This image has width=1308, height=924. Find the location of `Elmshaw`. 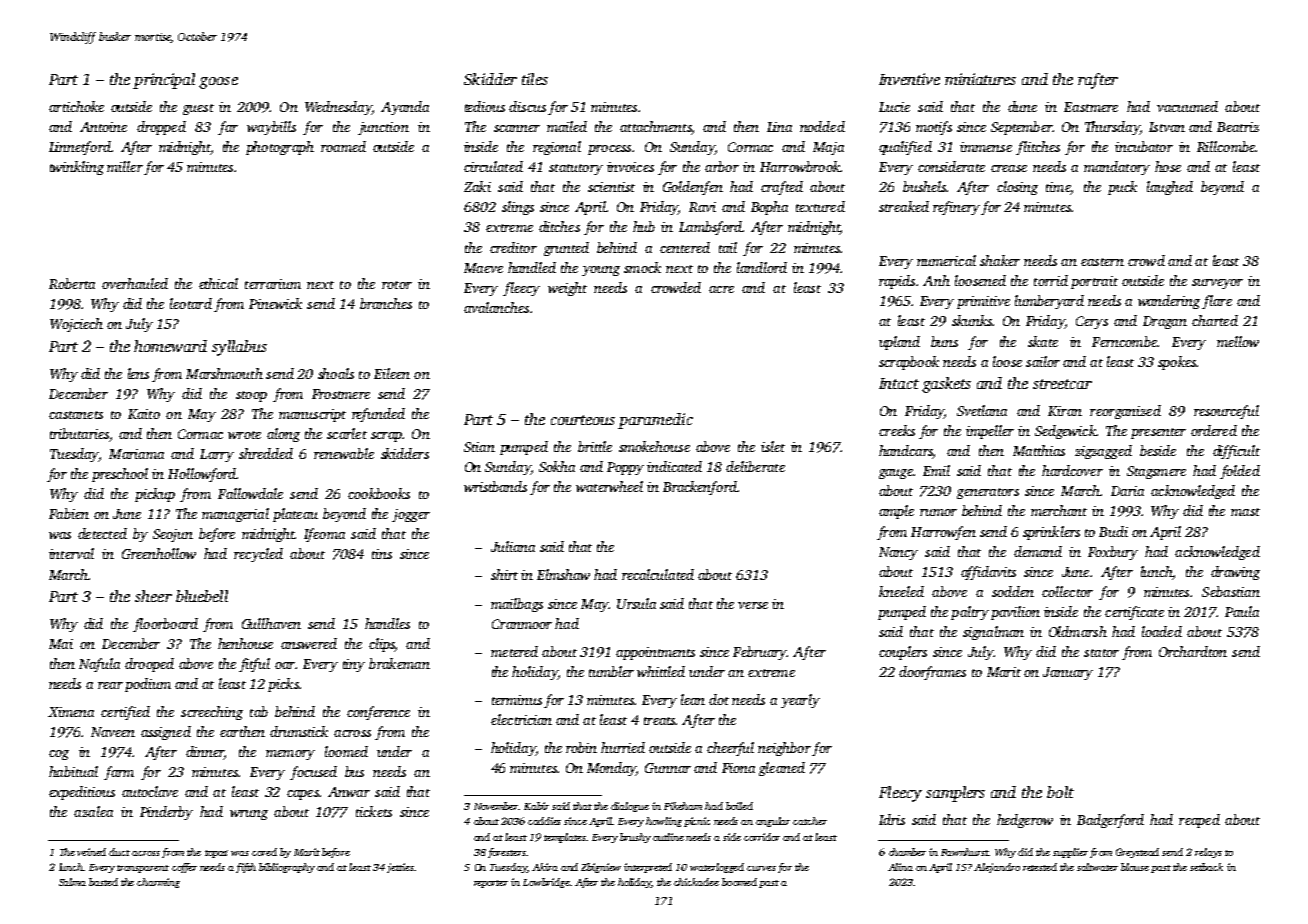

Elmshaw is located at coordinates (563, 574).
